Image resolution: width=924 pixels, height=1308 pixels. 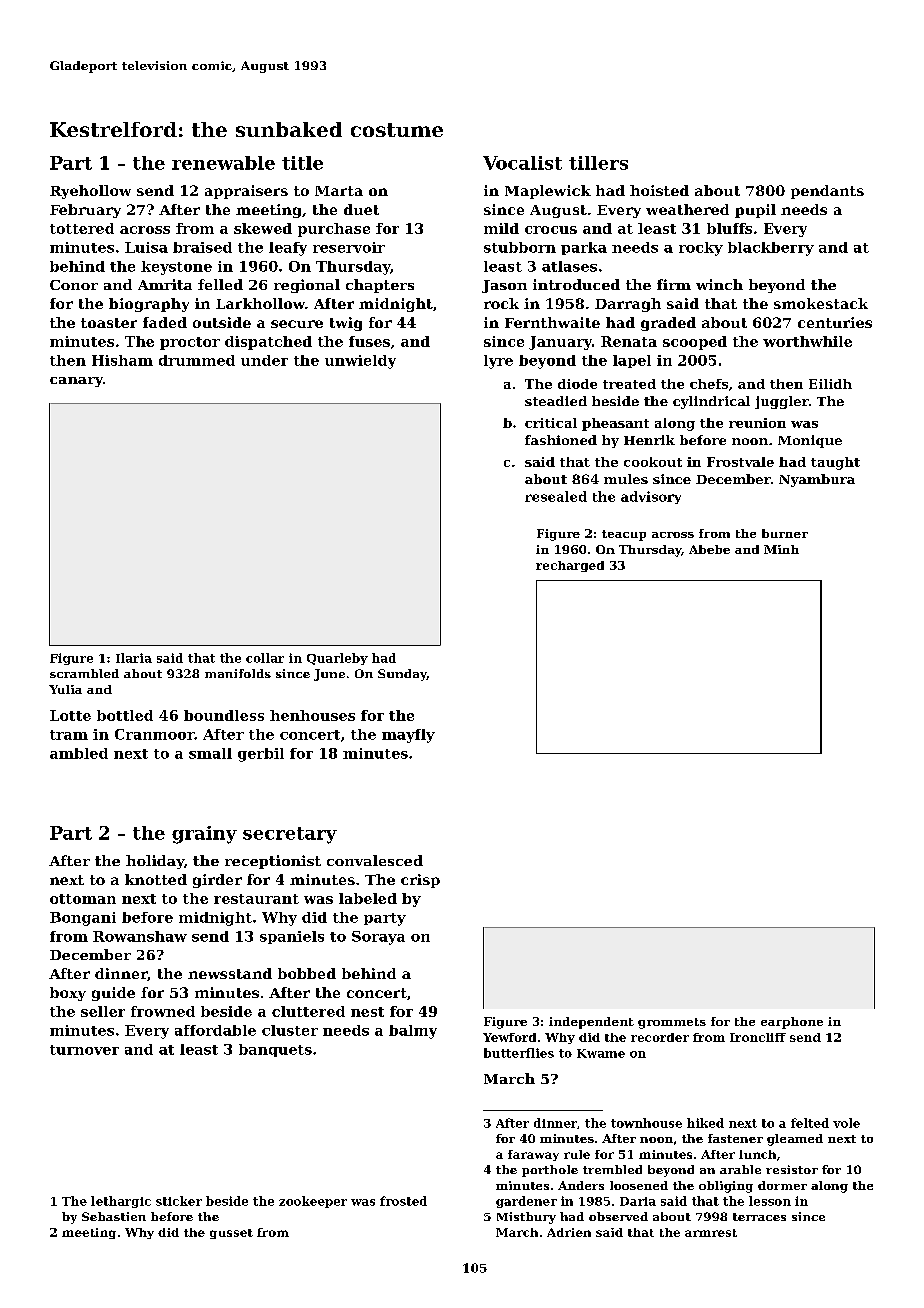 What do you see at coordinates (711, 1233) in the page?
I see `armrest` at bounding box center [711, 1233].
